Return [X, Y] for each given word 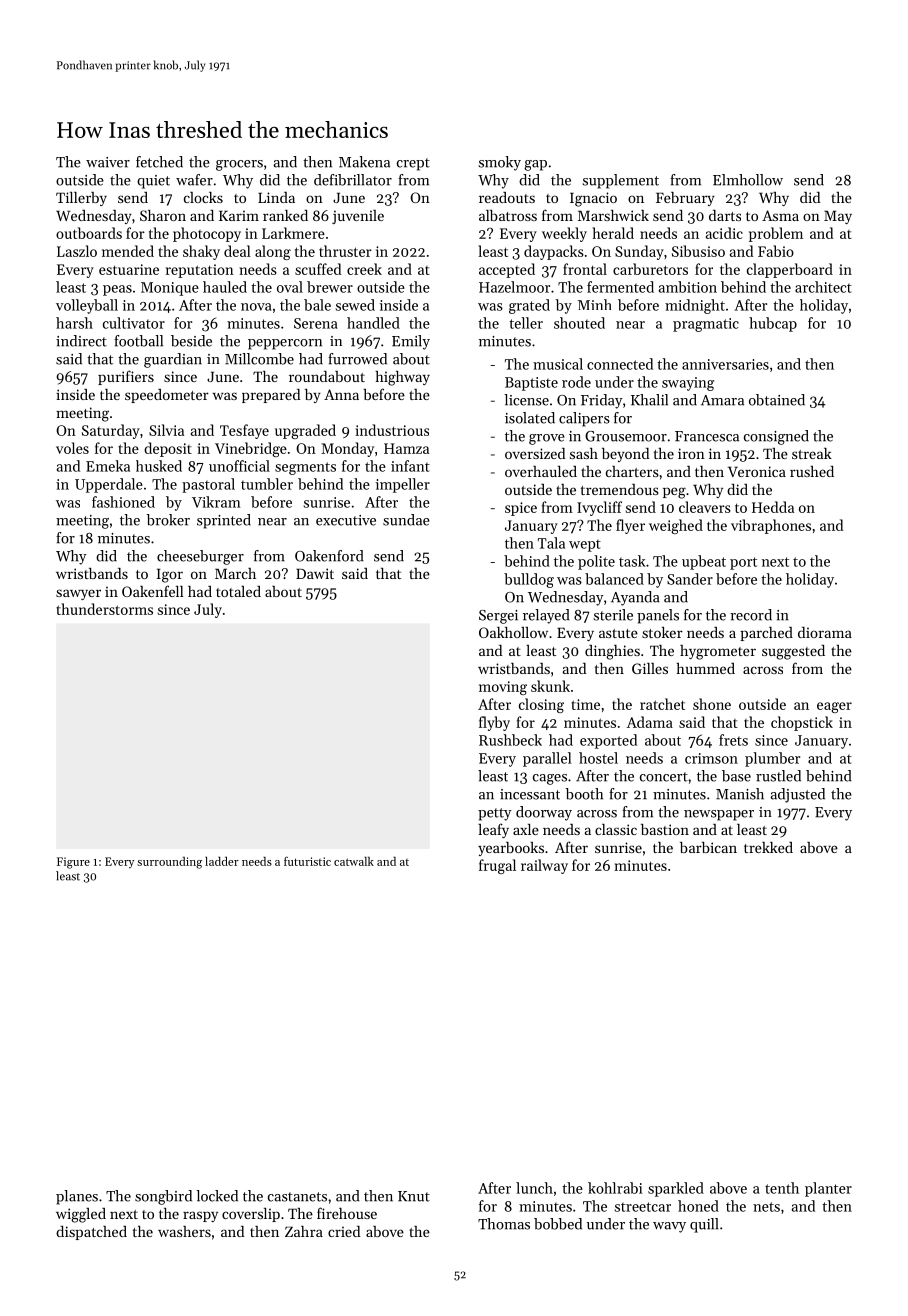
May [838, 217]
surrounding [169, 863]
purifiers [126, 377]
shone [712, 704]
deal [237, 251]
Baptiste [531, 384]
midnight [695, 306]
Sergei [498, 617]
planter [828, 1189]
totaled [238, 591]
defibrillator [353, 180]
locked [217, 1196]
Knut [414, 1196]
